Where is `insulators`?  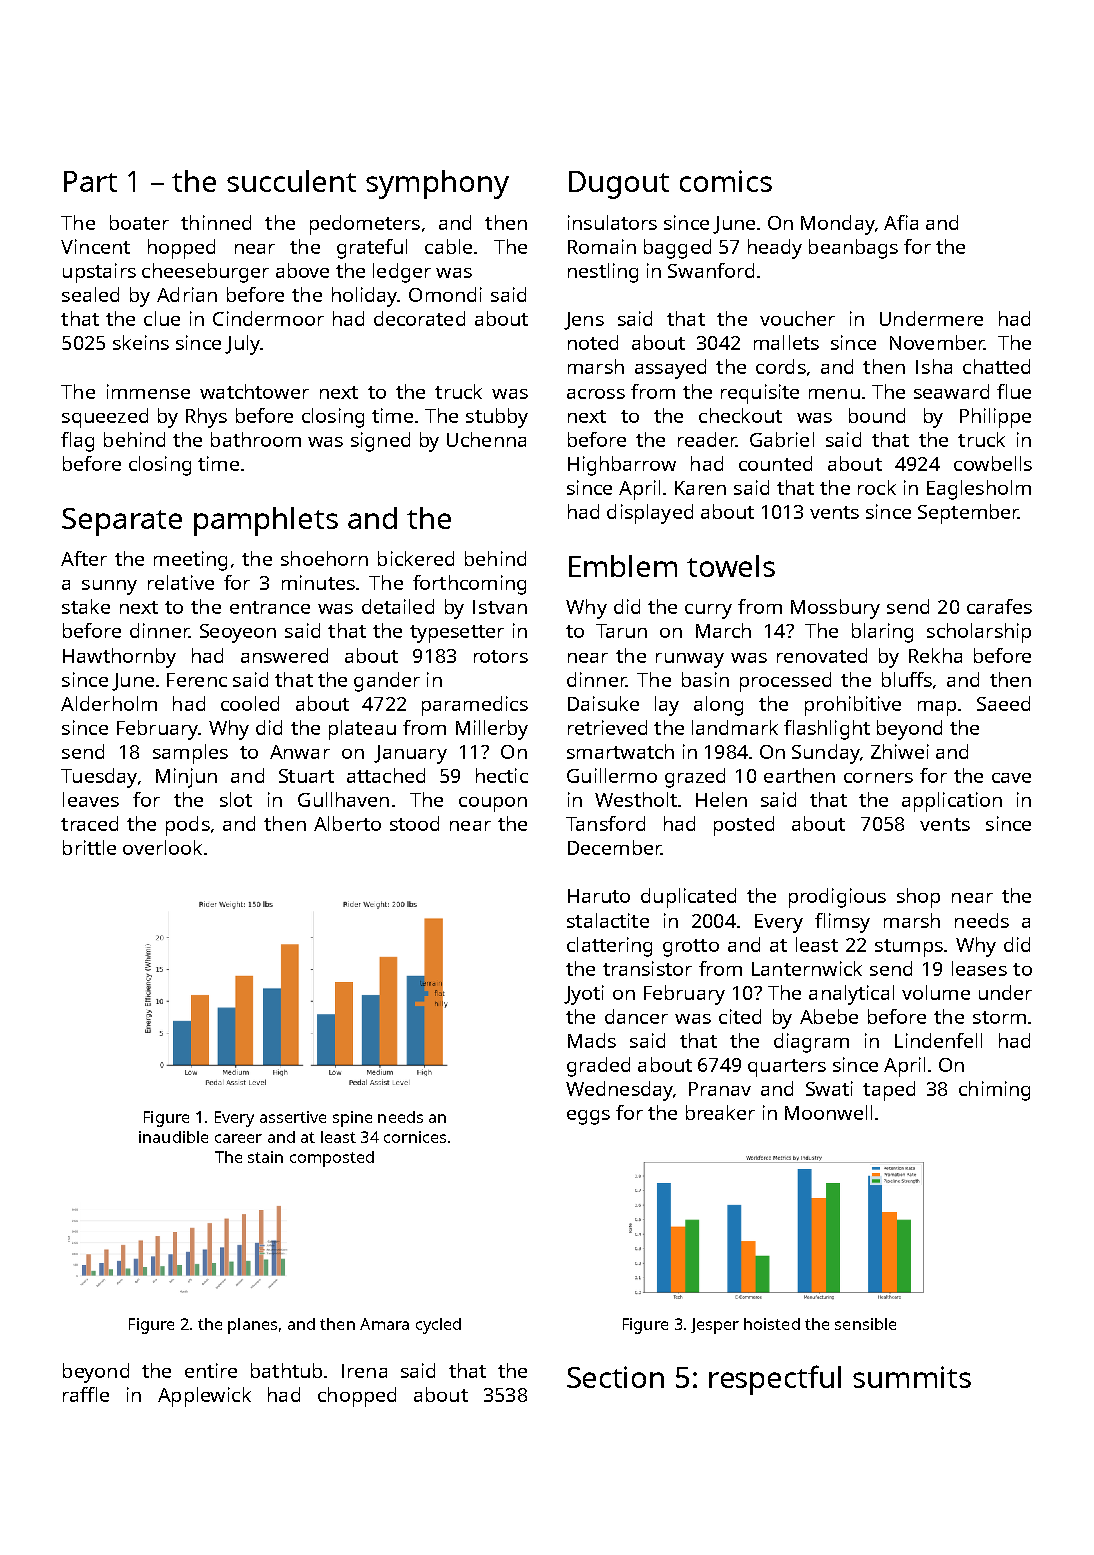 insulators is located at coordinates (612, 222).
